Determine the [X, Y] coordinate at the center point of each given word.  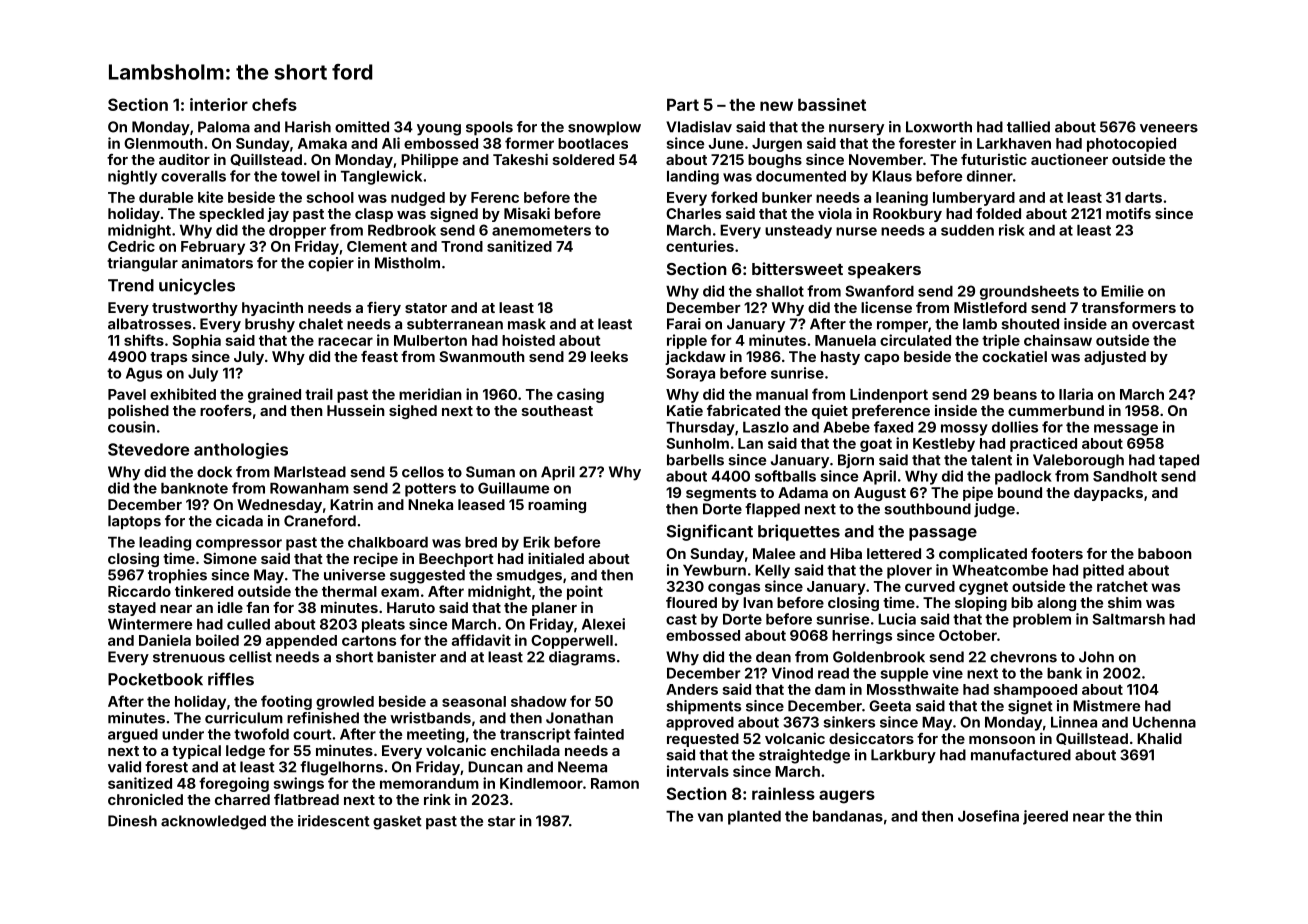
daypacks [1108, 494]
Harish [308, 127]
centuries [700, 246]
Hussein [356, 410]
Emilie [1122, 291]
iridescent [334, 821]
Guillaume [513, 488]
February [213, 248]
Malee [774, 553]
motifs [1128, 213]
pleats [383, 626]
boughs [775, 161]
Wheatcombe [1000, 570]
